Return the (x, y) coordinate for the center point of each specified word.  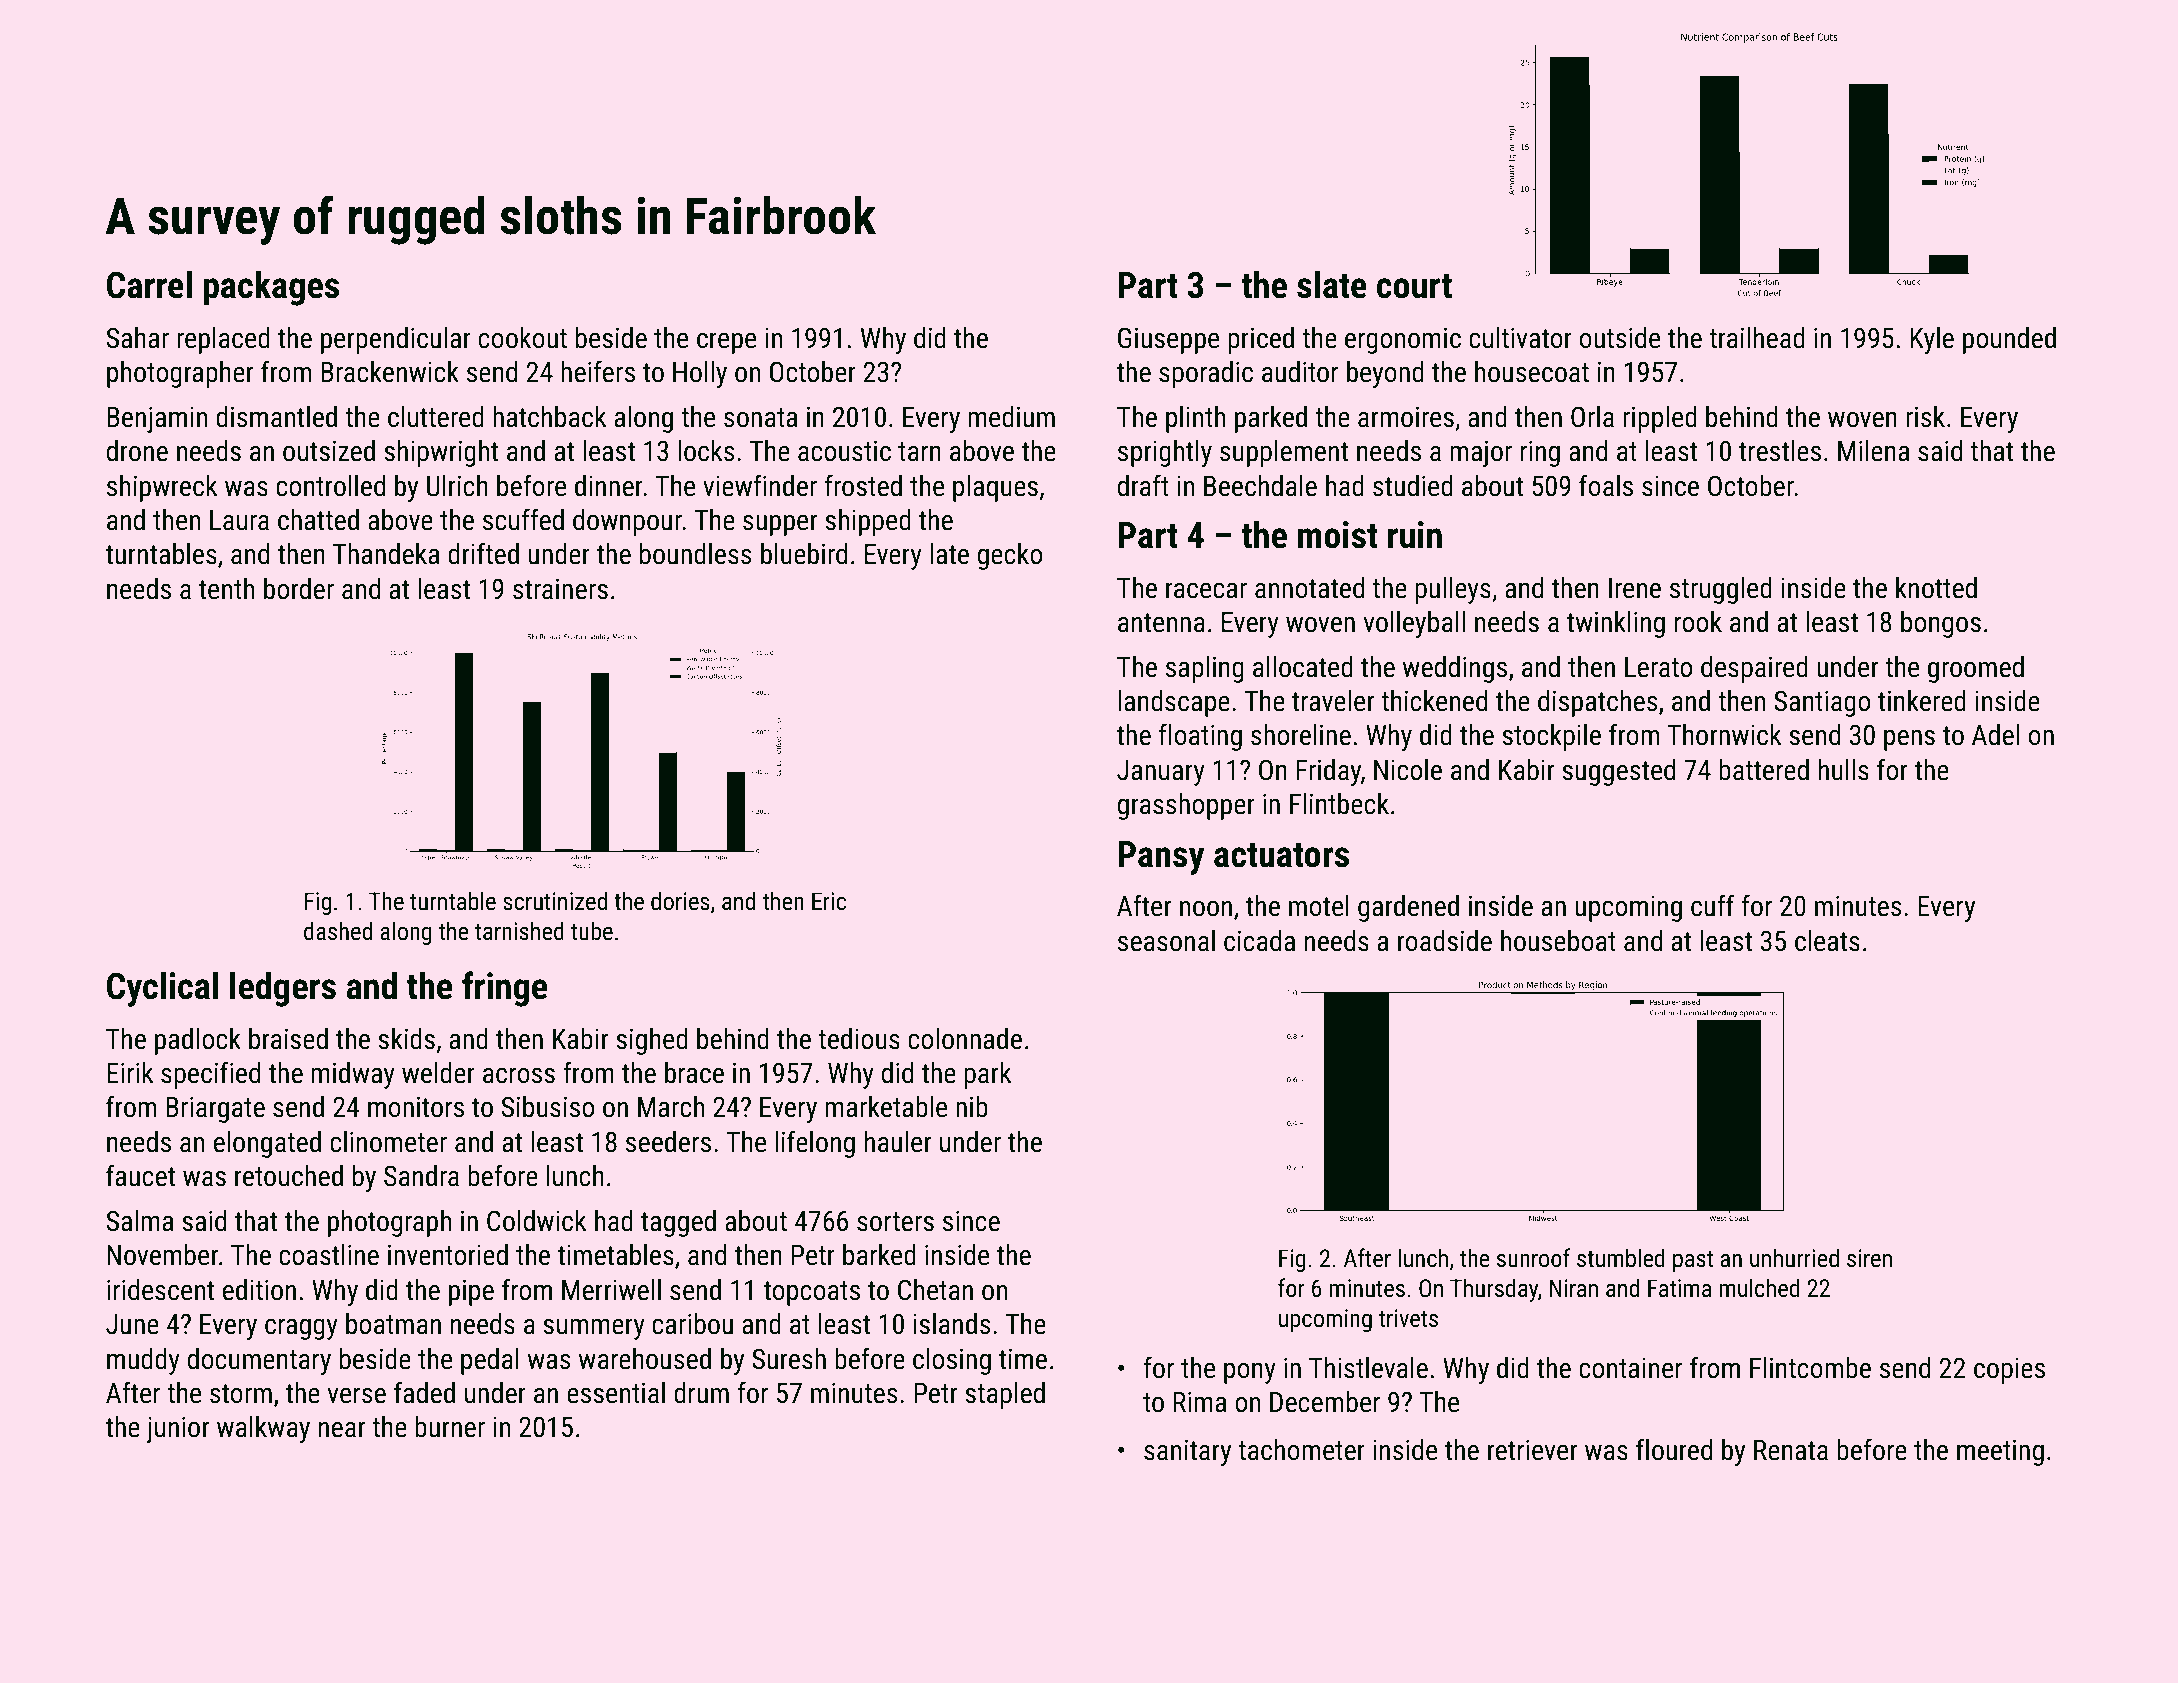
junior (177, 1429)
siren (1869, 1258)
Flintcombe (1810, 1368)
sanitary (1187, 1452)
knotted (1936, 588)
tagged (678, 1223)
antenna (1161, 623)
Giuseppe (1168, 340)
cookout (523, 338)
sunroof (1533, 1257)
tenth (226, 589)
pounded (2009, 340)
